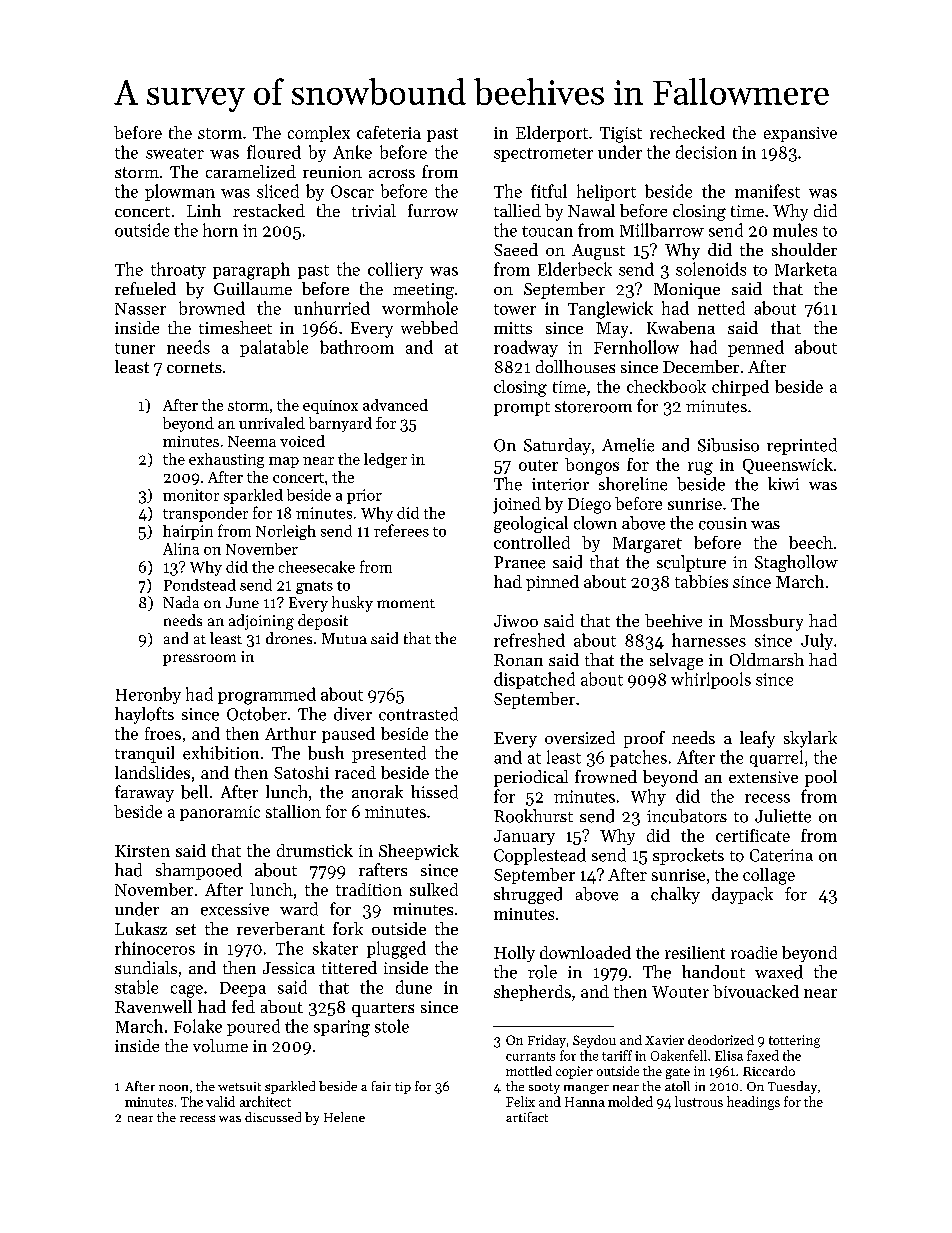 The image size is (952, 1233). What do you see at coordinates (220, 813) in the screenshot?
I see `panoramic` at bounding box center [220, 813].
